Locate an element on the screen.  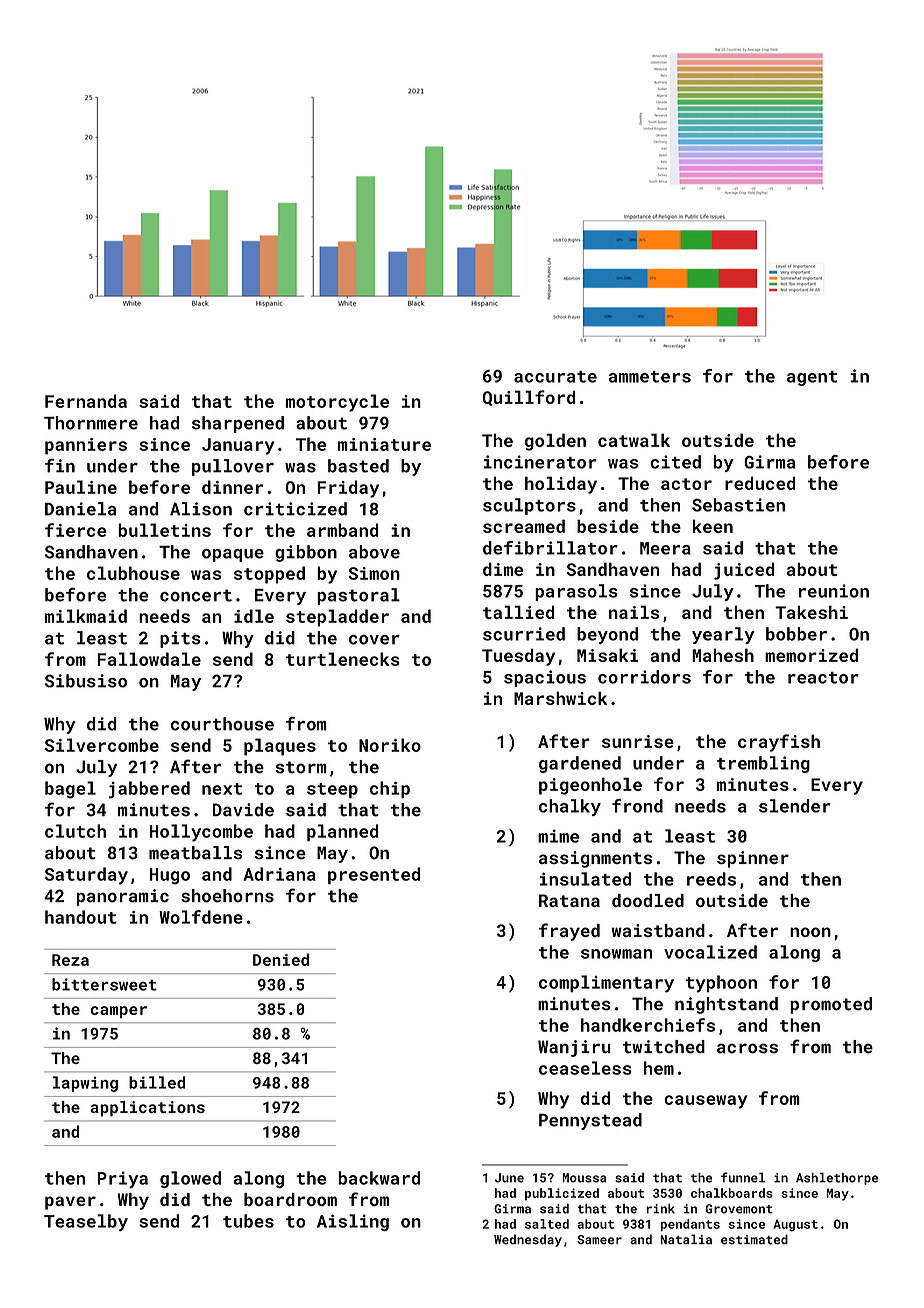
Pennystead is located at coordinates (590, 1121).
